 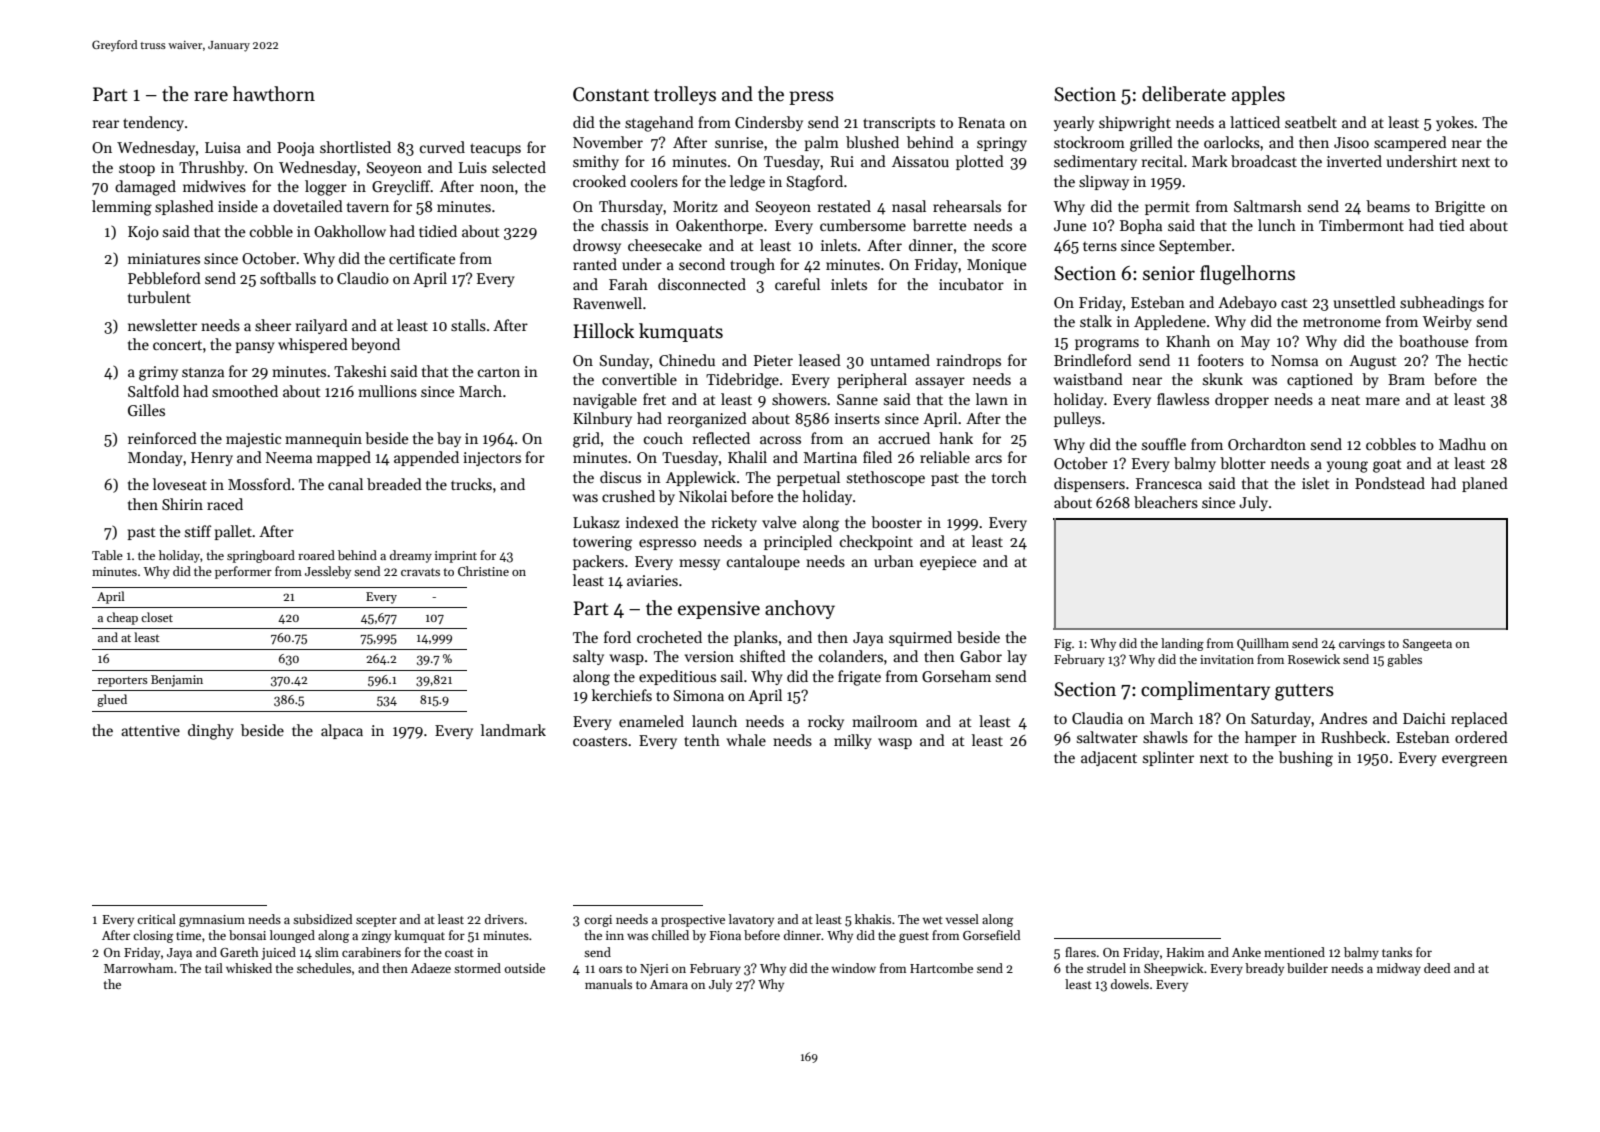 I want to click on replaced, so click(x=1479, y=719).
